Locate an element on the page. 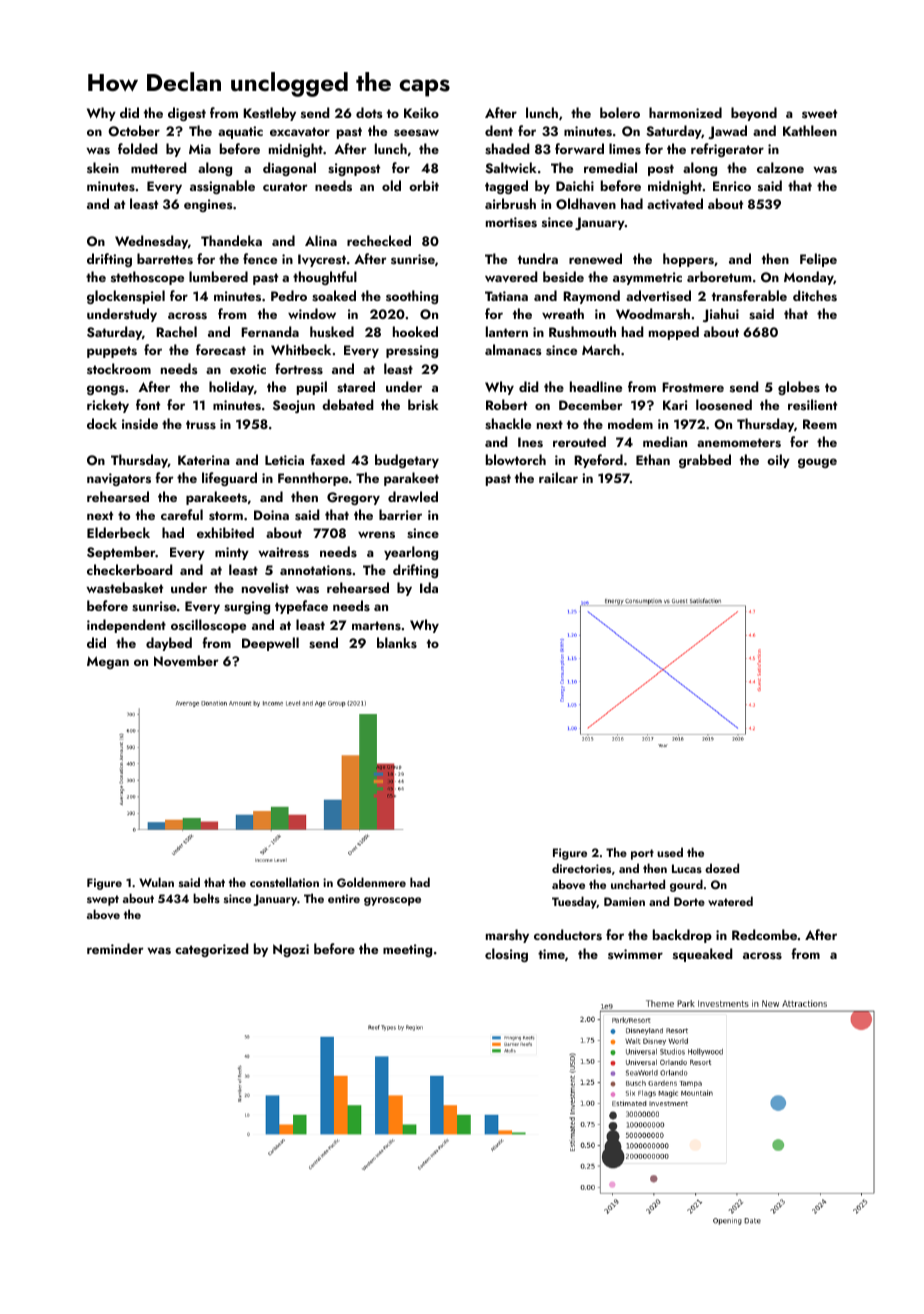  Goldenmere is located at coordinates (371, 882).
